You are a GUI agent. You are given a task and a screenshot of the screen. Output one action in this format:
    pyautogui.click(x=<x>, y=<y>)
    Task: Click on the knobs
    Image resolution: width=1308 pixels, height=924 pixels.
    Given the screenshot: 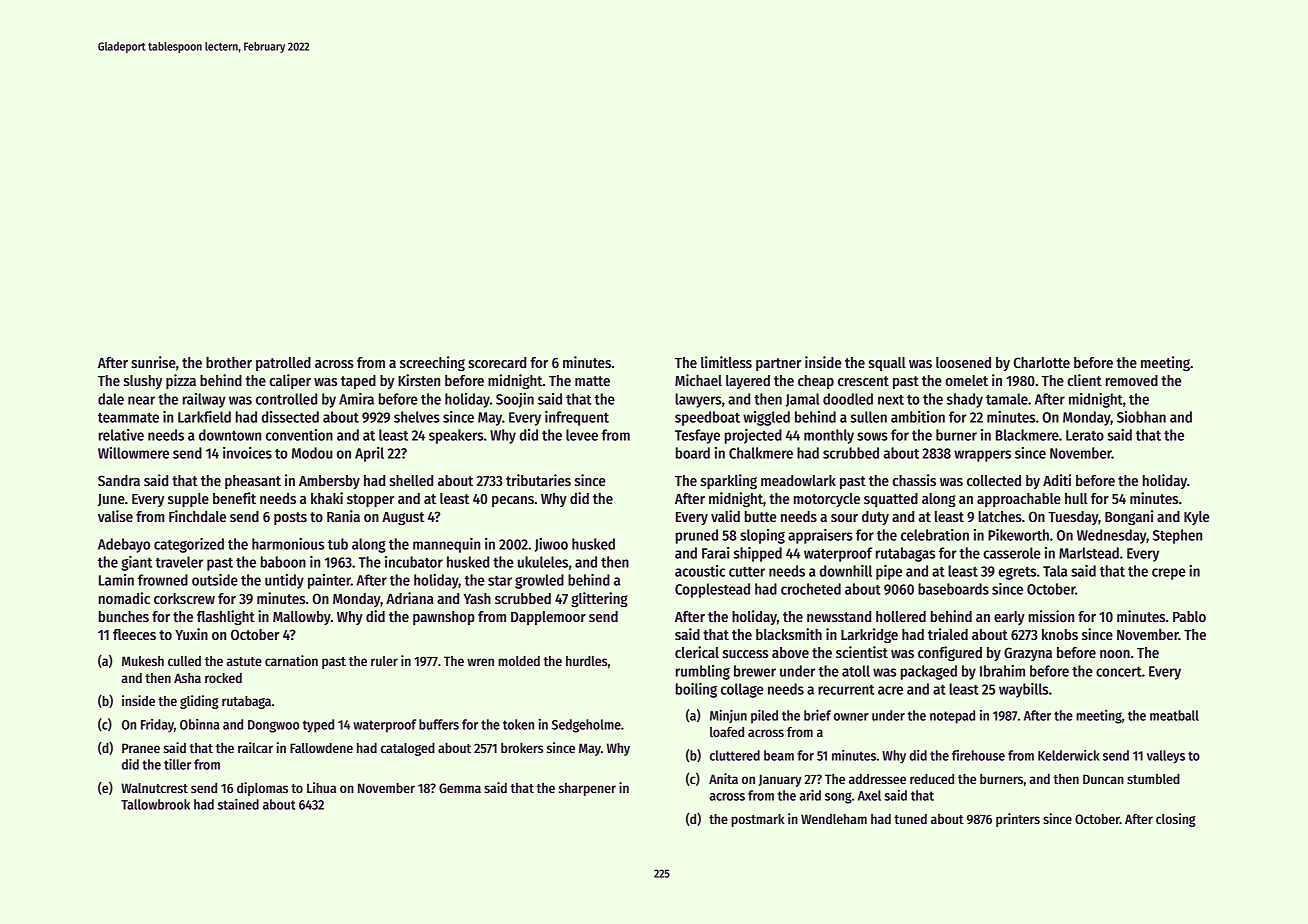 What is the action you would take?
    pyautogui.click(x=1060, y=634)
